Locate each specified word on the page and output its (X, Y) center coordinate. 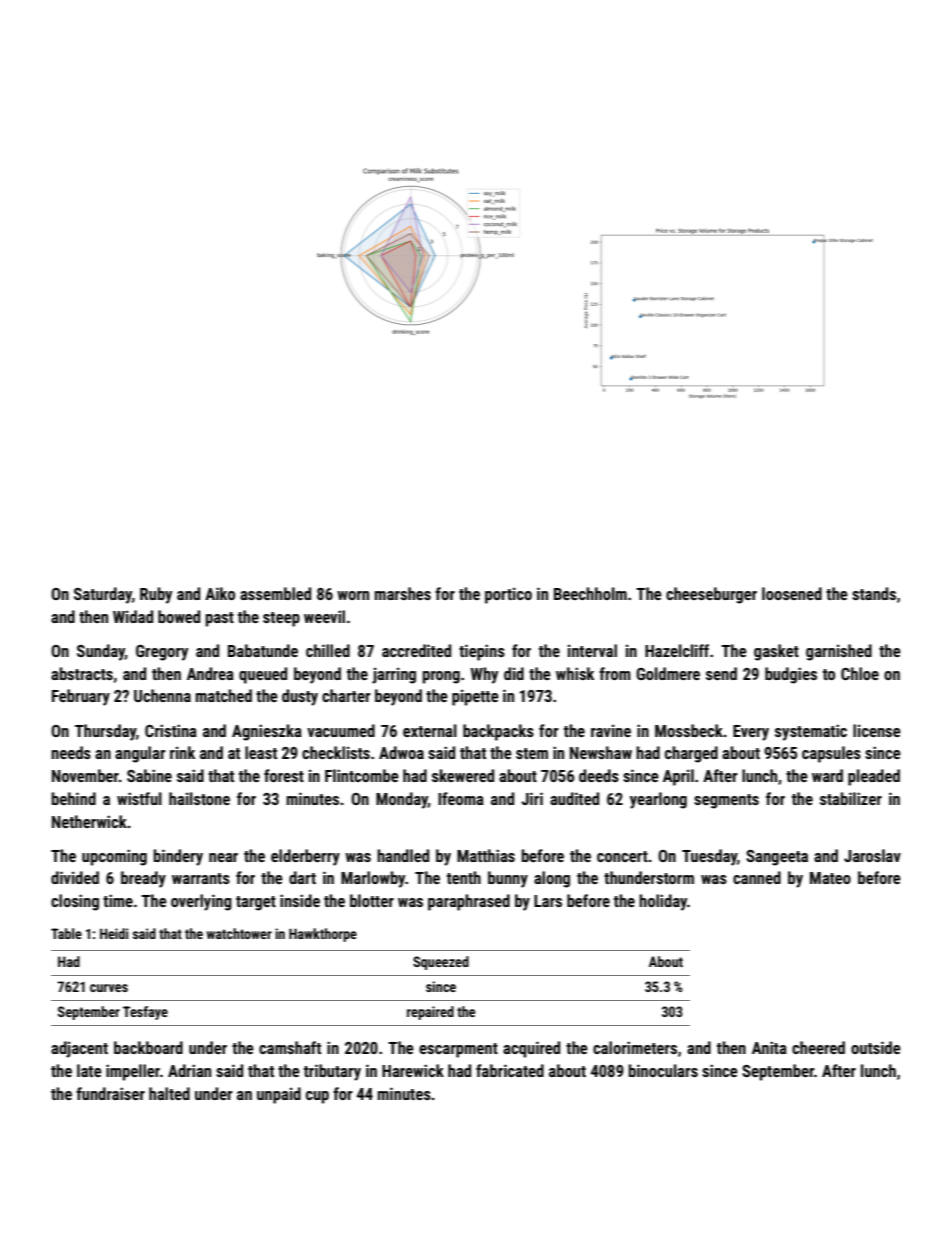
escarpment (458, 1050)
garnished (839, 652)
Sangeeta (777, 858)
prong (441, 677)
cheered (818, 1047)
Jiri (532, 798)
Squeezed (441, 963)
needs (71, 752)
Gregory (162, 653)
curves (109, 988)
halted (169, 1093)
